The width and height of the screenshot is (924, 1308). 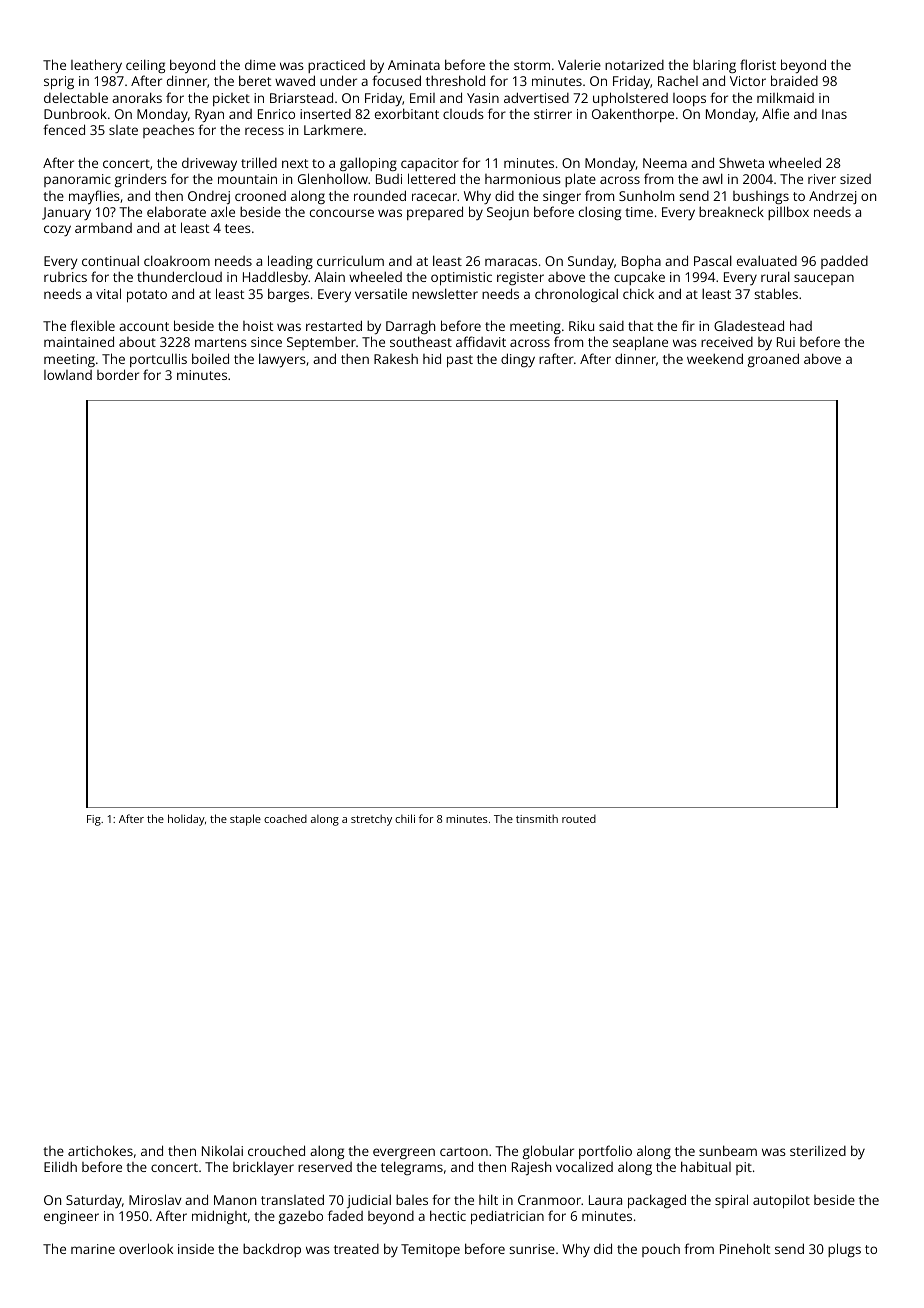 I want to click on Haddlesby, so click(x=275, y=278).
